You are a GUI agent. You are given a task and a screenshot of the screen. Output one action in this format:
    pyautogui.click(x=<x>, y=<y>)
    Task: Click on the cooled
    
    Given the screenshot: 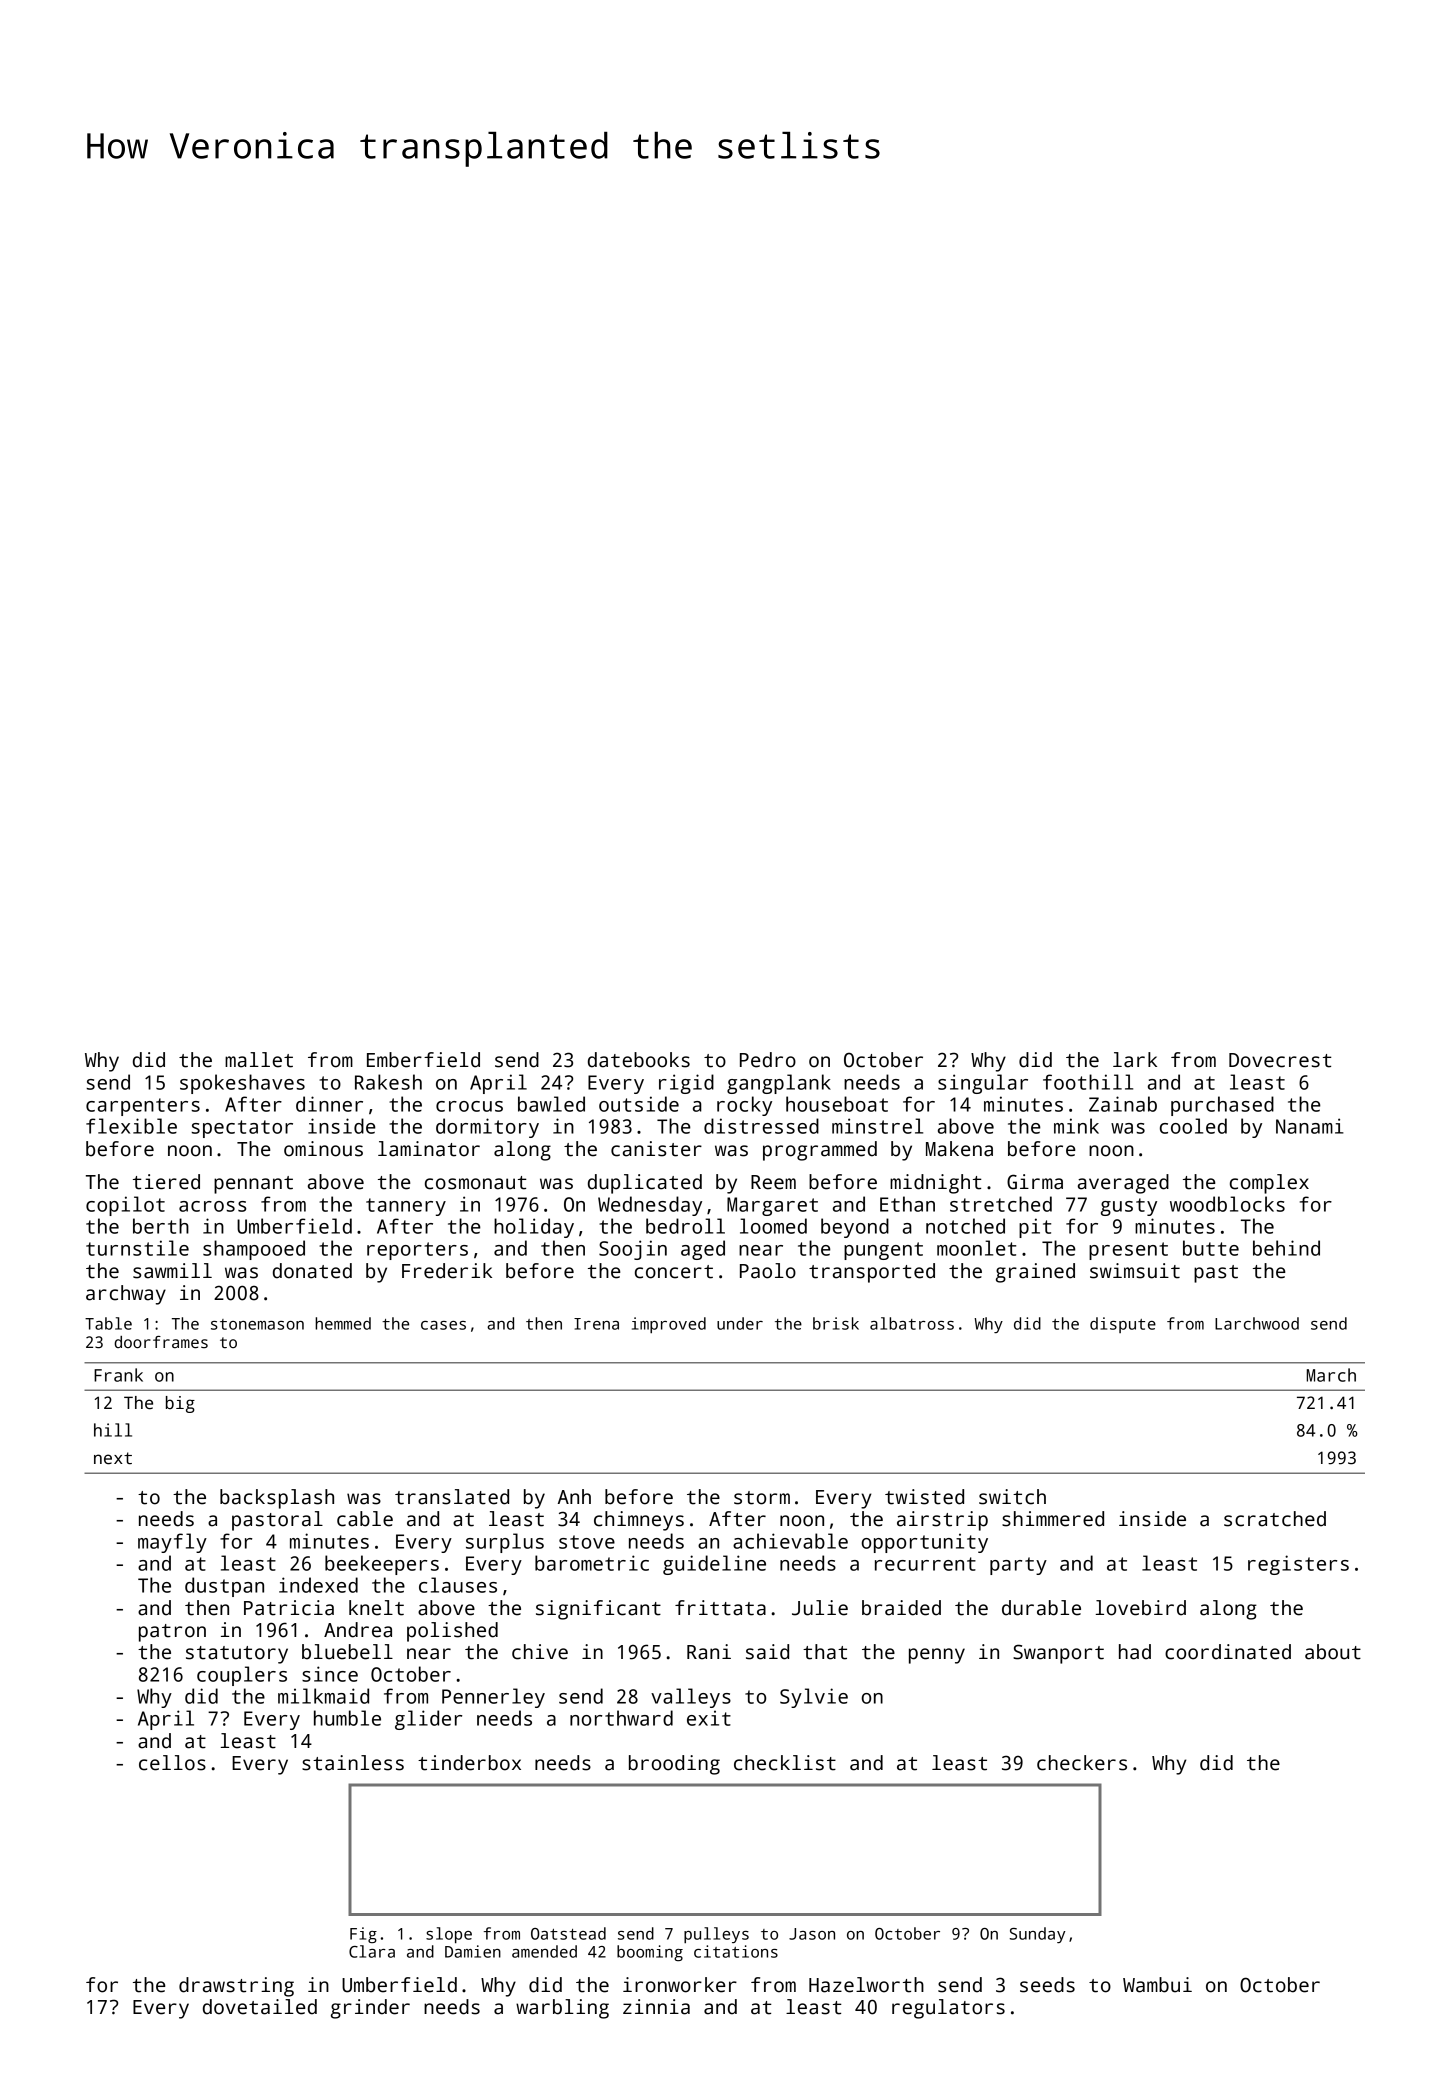 What is the action you would take?
    pyautogui.click(x=1193, y=1126)
